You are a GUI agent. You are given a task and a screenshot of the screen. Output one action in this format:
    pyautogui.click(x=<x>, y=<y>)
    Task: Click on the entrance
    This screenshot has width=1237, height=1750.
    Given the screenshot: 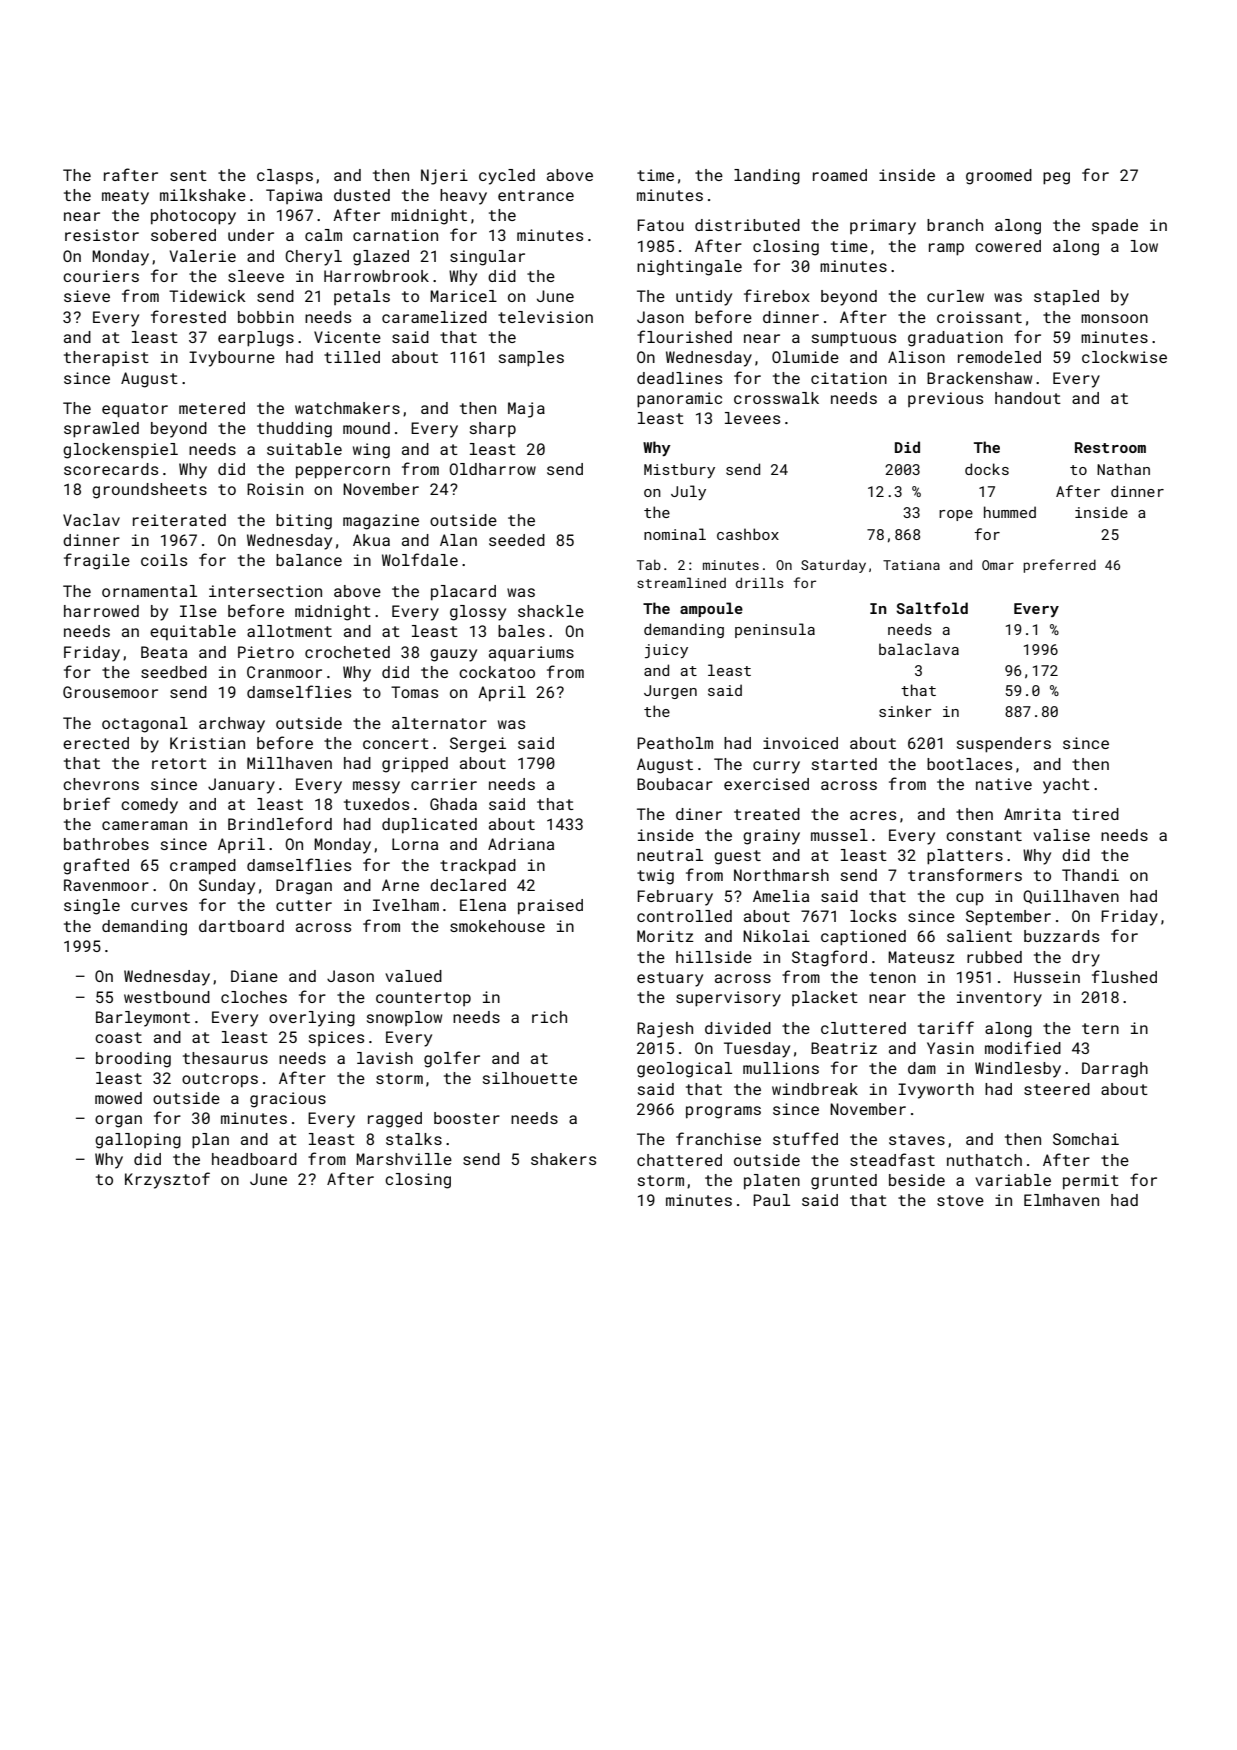 What is the action you would take?
    pyautogui.click(x=536, y=195)
